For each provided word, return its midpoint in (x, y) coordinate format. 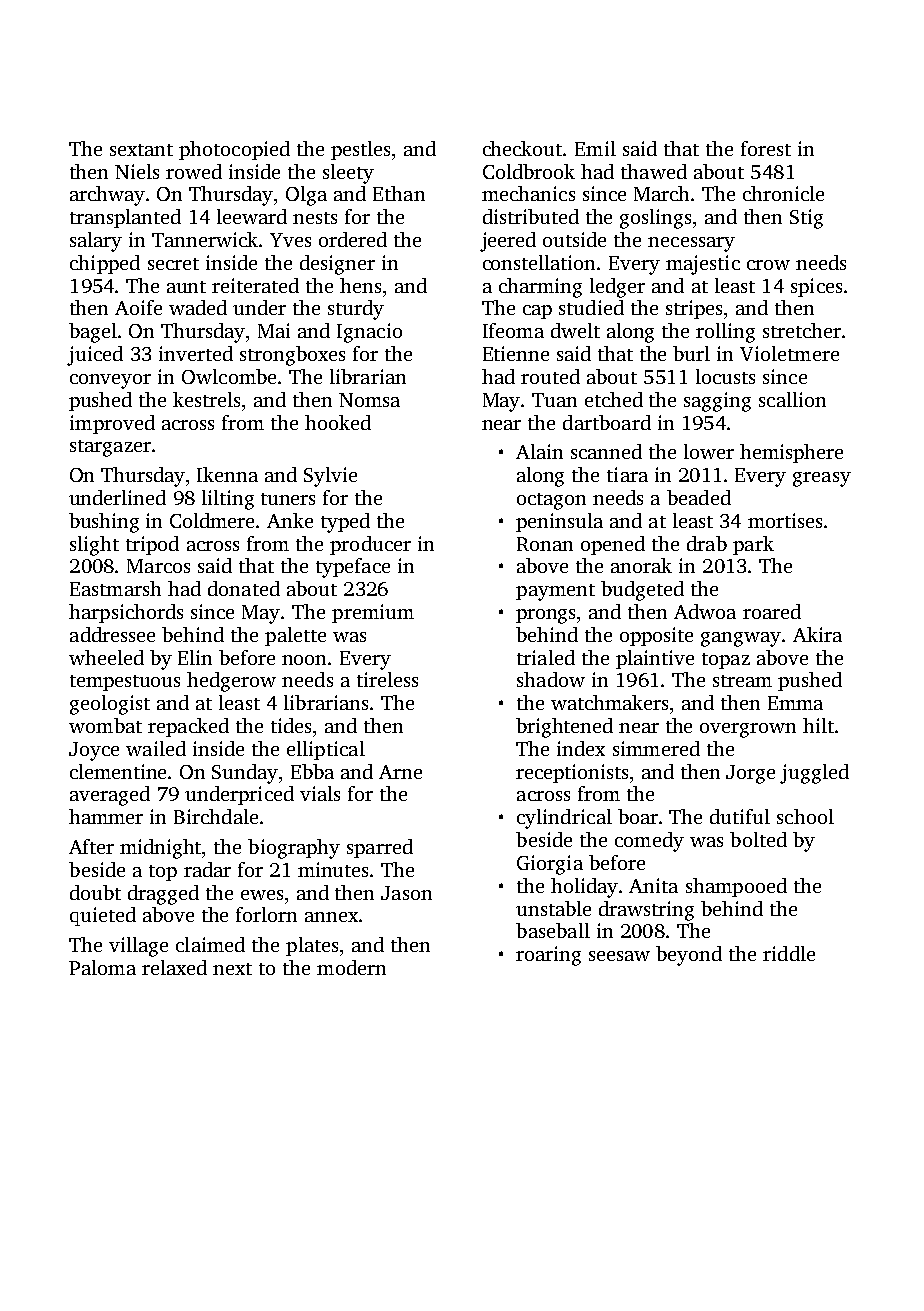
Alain (539, 451)
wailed (156, 748)
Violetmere (789, 353)
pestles (360, 150)
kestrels (206, 399)
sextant (141, 150)
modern (351, 967)
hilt (818, 725)
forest (766, 148)
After (91, 846)
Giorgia (550, 865)
